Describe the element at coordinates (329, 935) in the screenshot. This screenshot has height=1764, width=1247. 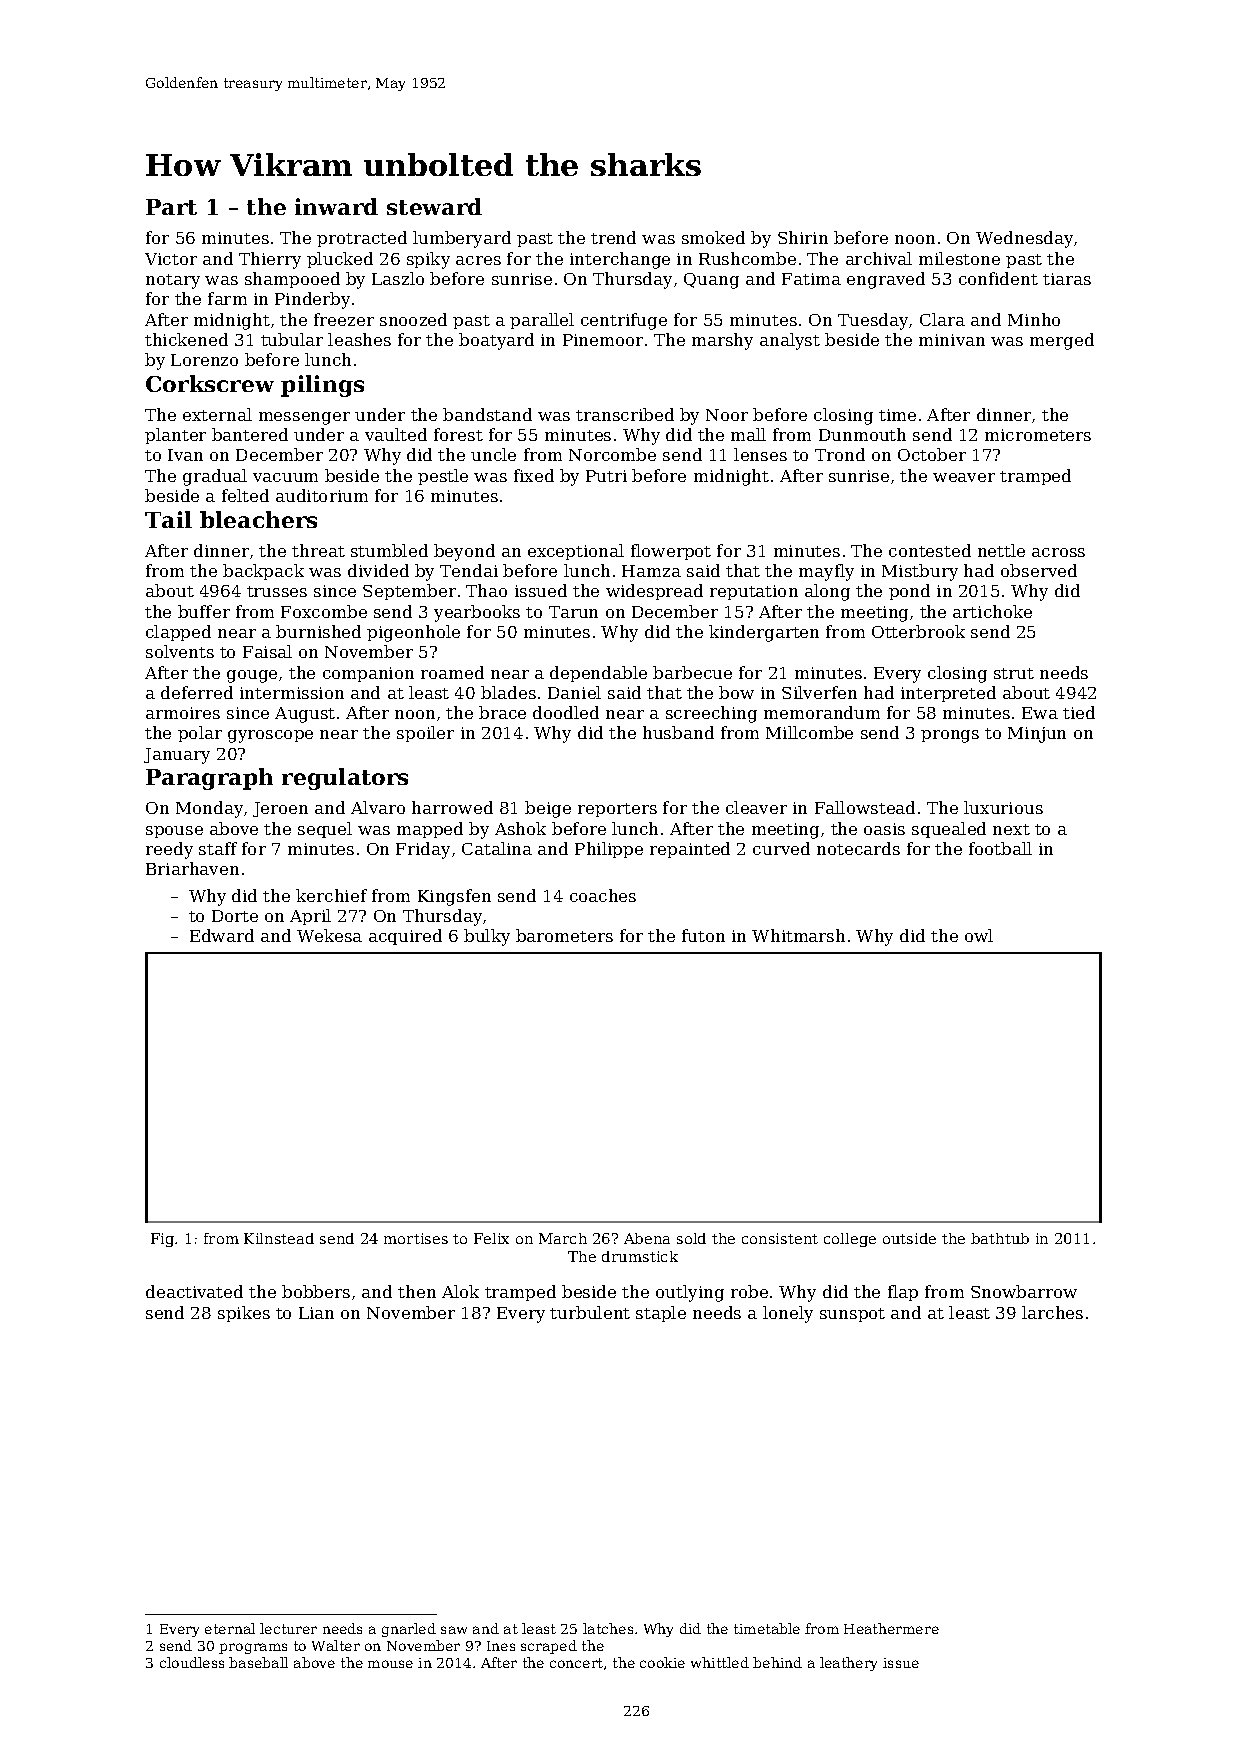
I see `Wekesa` at that location.
